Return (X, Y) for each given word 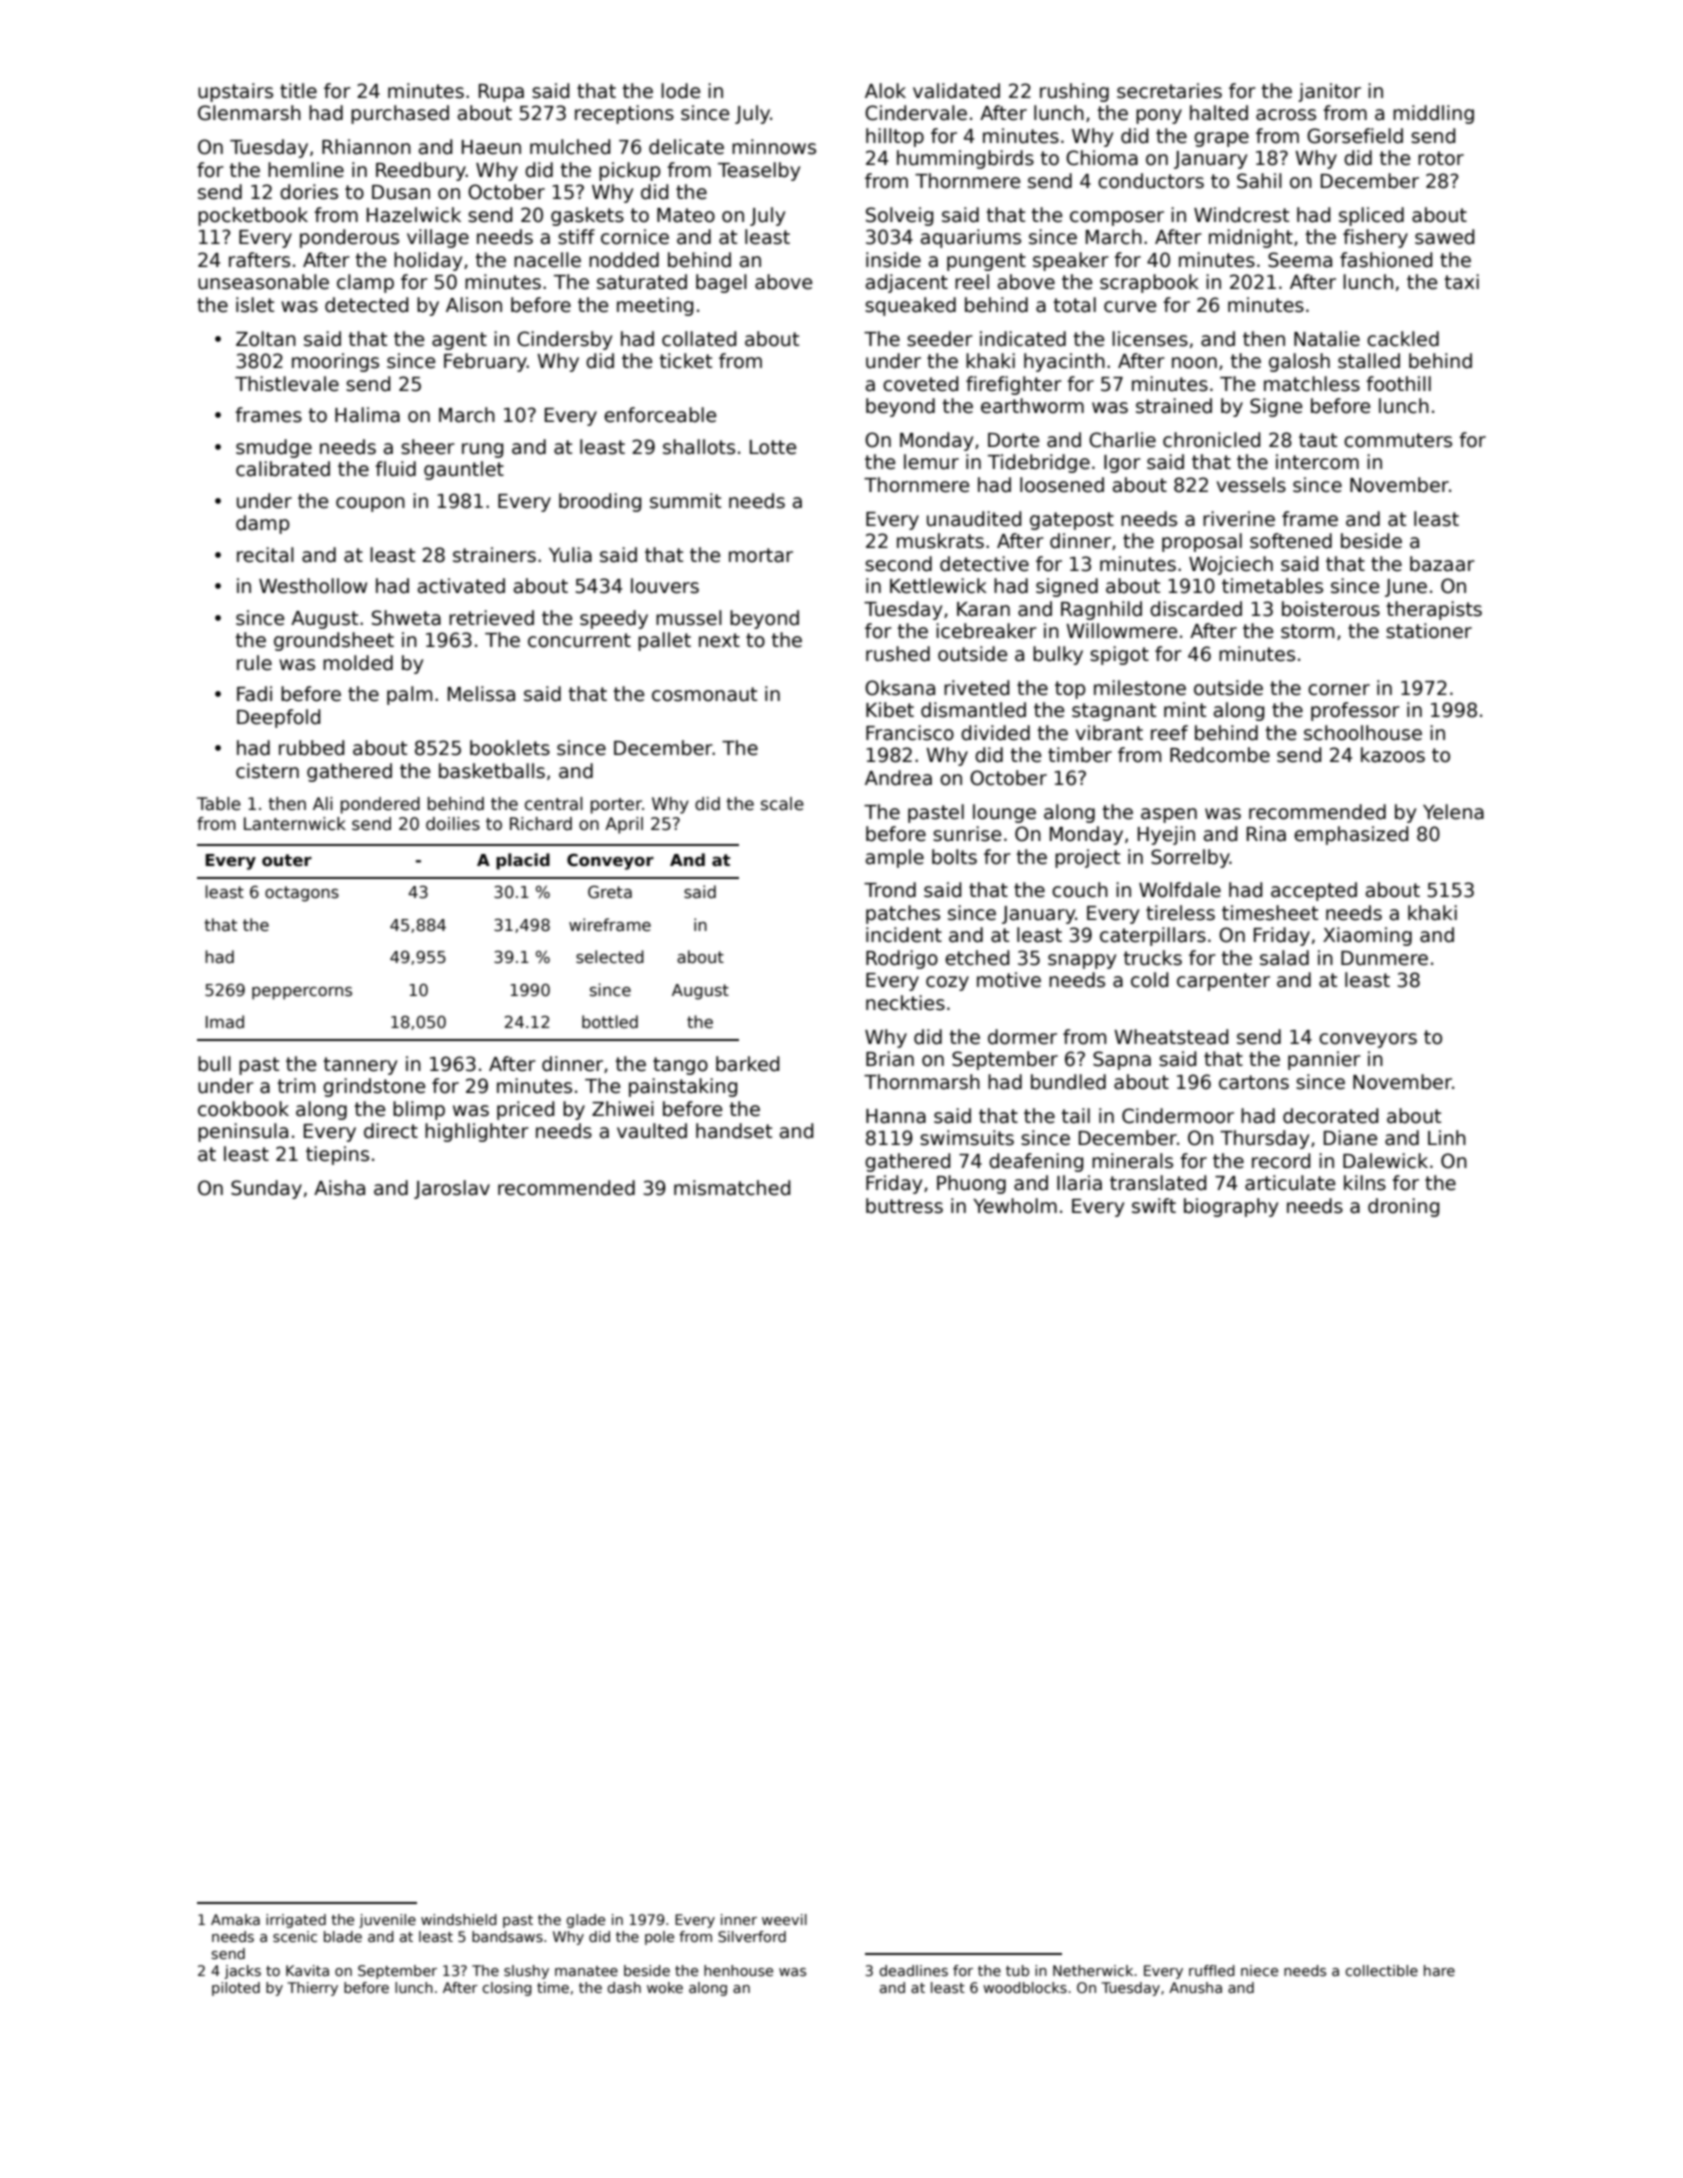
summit (685, 501)
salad (1284, 958)
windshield (459, 1919)
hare (1439, 1970)
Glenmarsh (249, 113)
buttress (904, 1206)
